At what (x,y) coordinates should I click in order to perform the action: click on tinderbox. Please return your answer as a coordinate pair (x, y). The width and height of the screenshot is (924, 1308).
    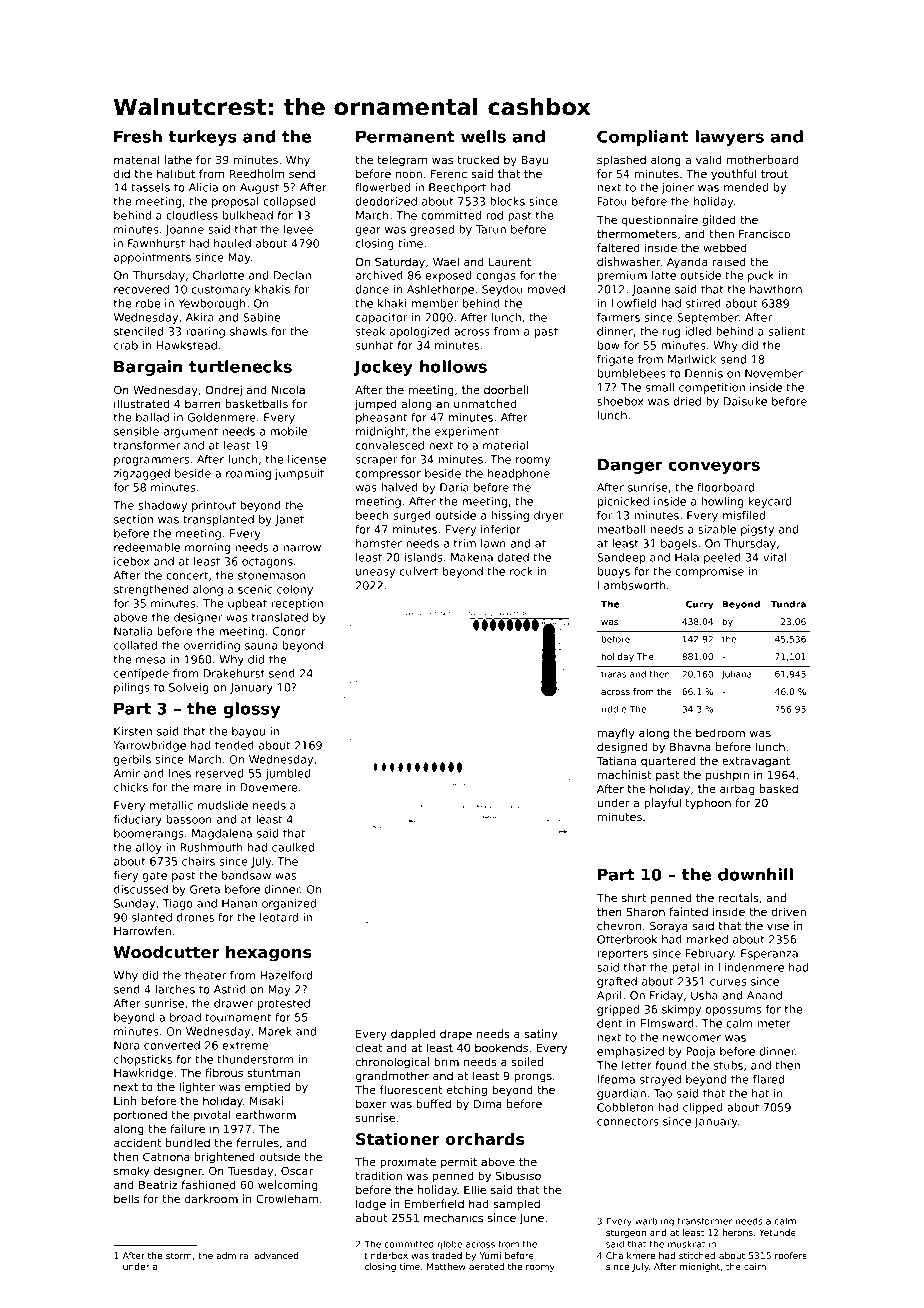
    Looking at the image, I should click on (386, 1255).
